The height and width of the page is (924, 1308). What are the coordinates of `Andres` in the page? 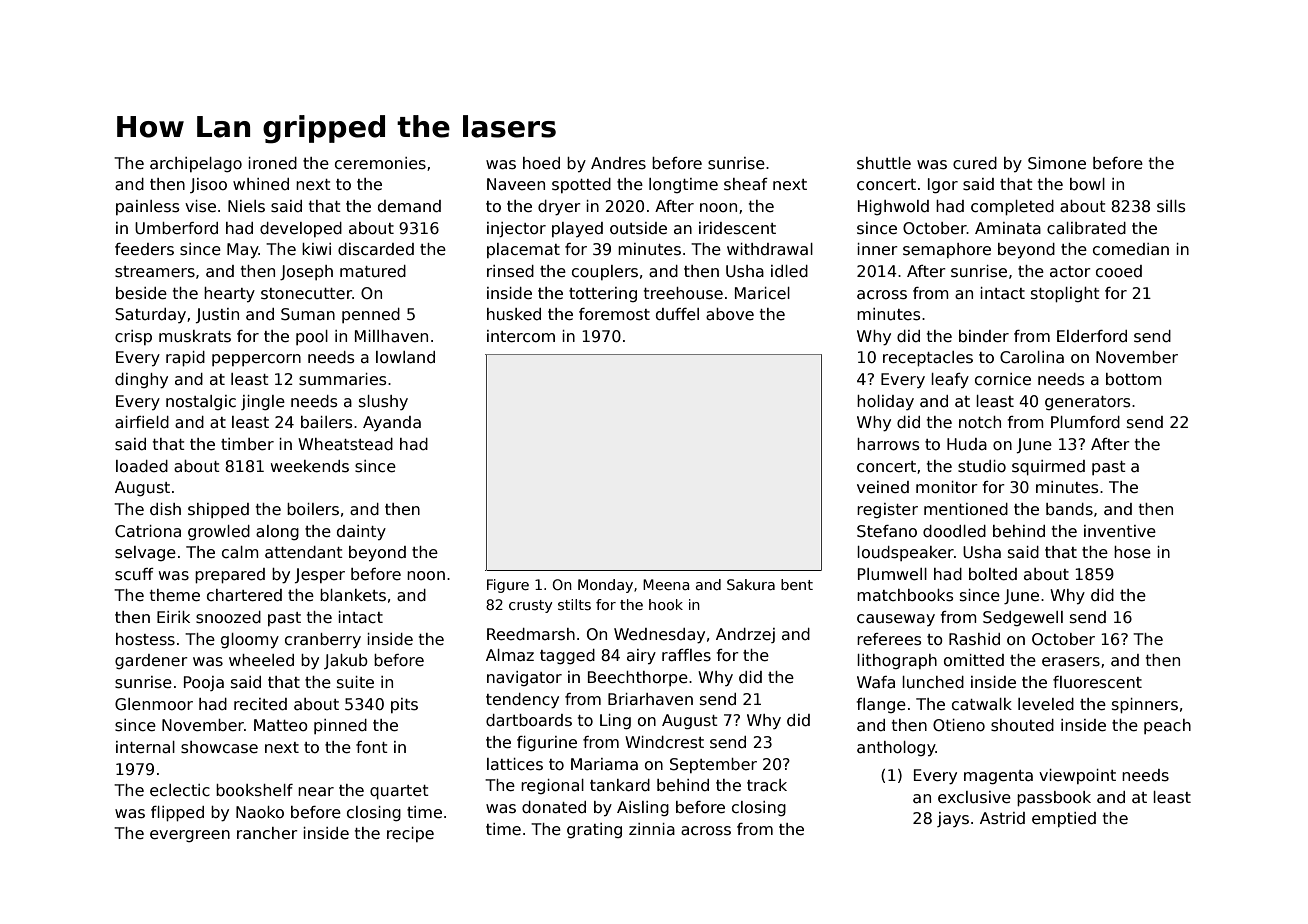 It's located at (618, 163).
